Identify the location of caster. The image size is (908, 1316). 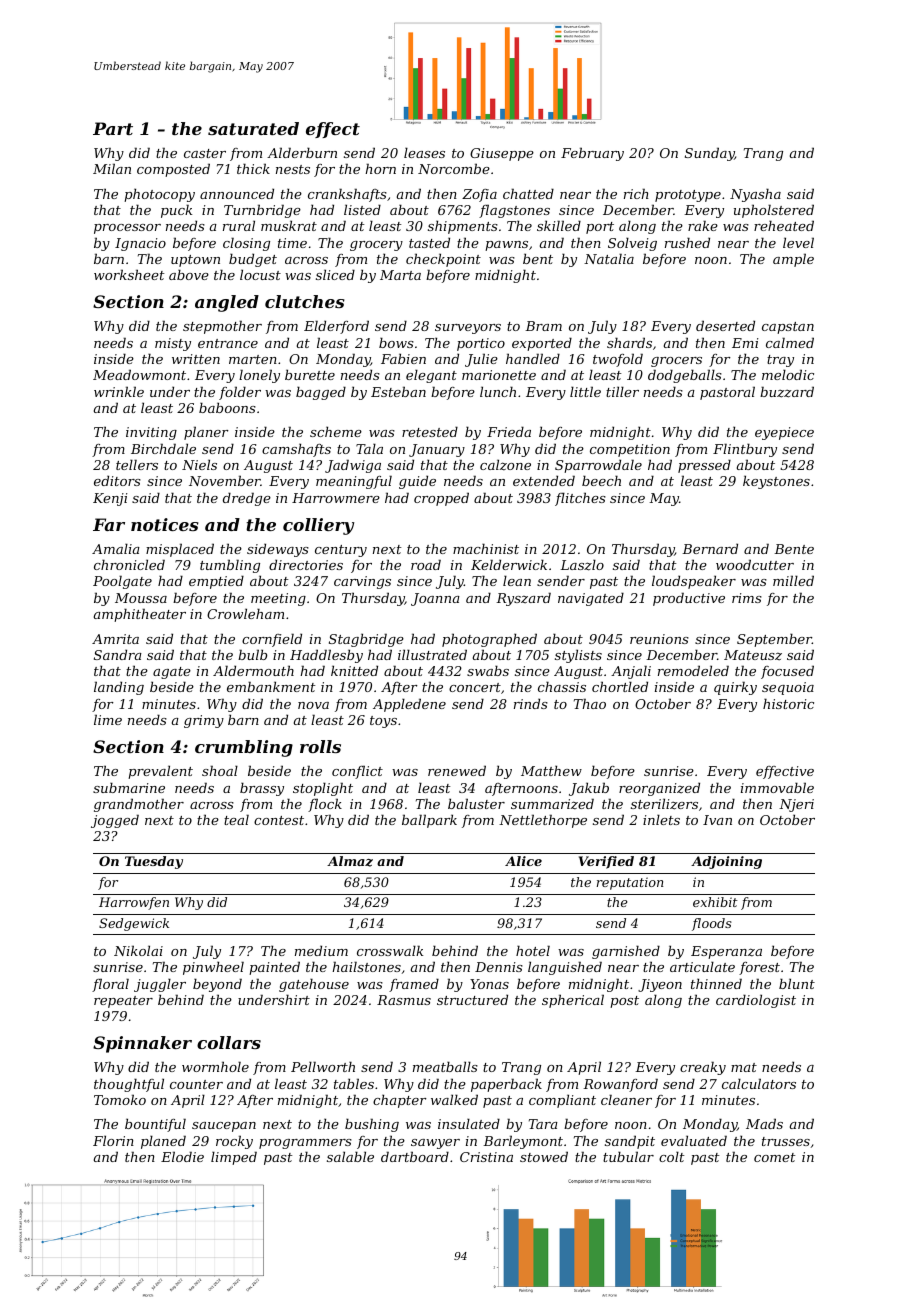
(205, 153).
